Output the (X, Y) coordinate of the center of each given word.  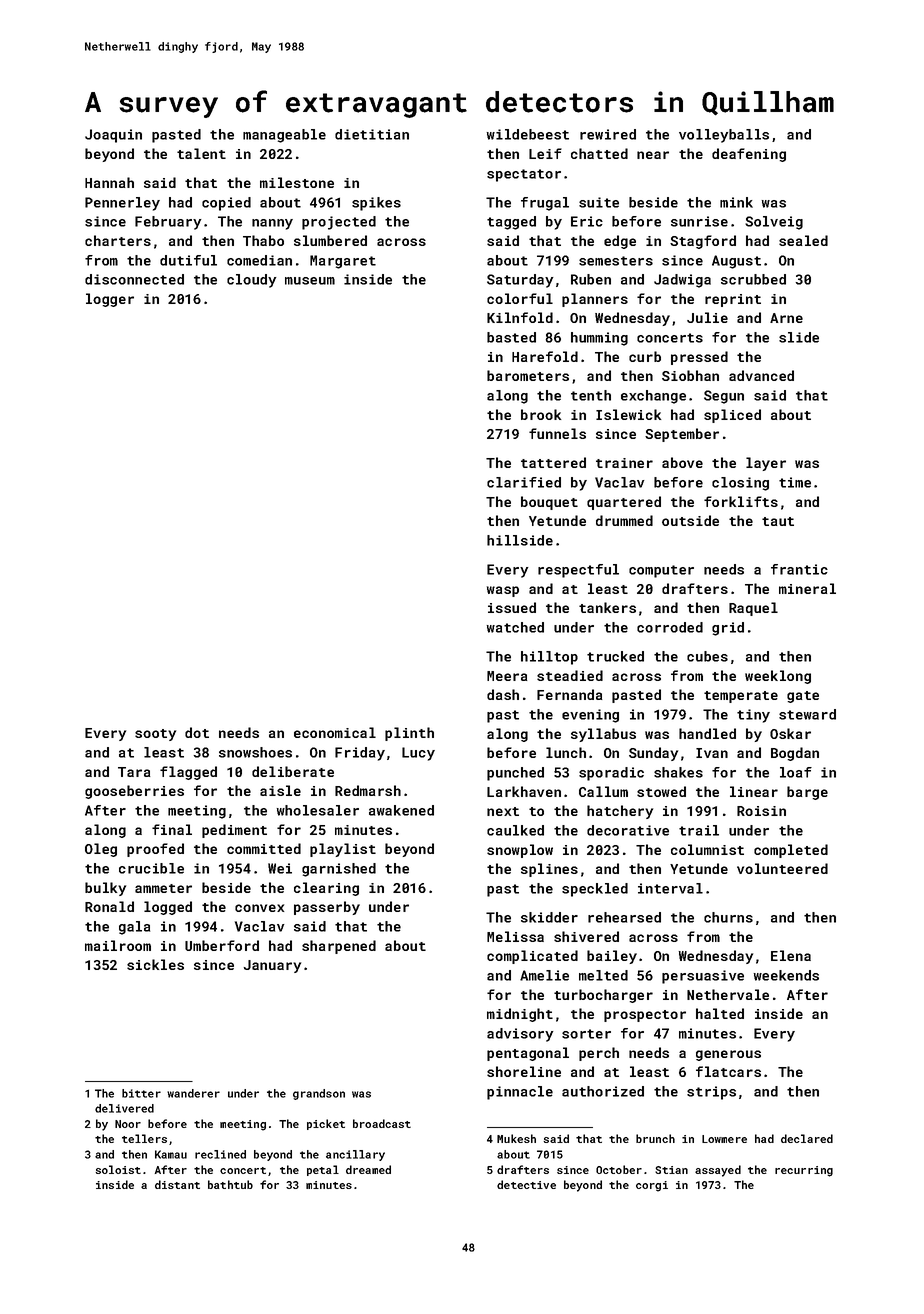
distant (177, 1184)
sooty (155, 735)
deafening (749, 155)
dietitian (372, 134)
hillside (520, 540)
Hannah (109, 182)
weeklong (778, 677)
